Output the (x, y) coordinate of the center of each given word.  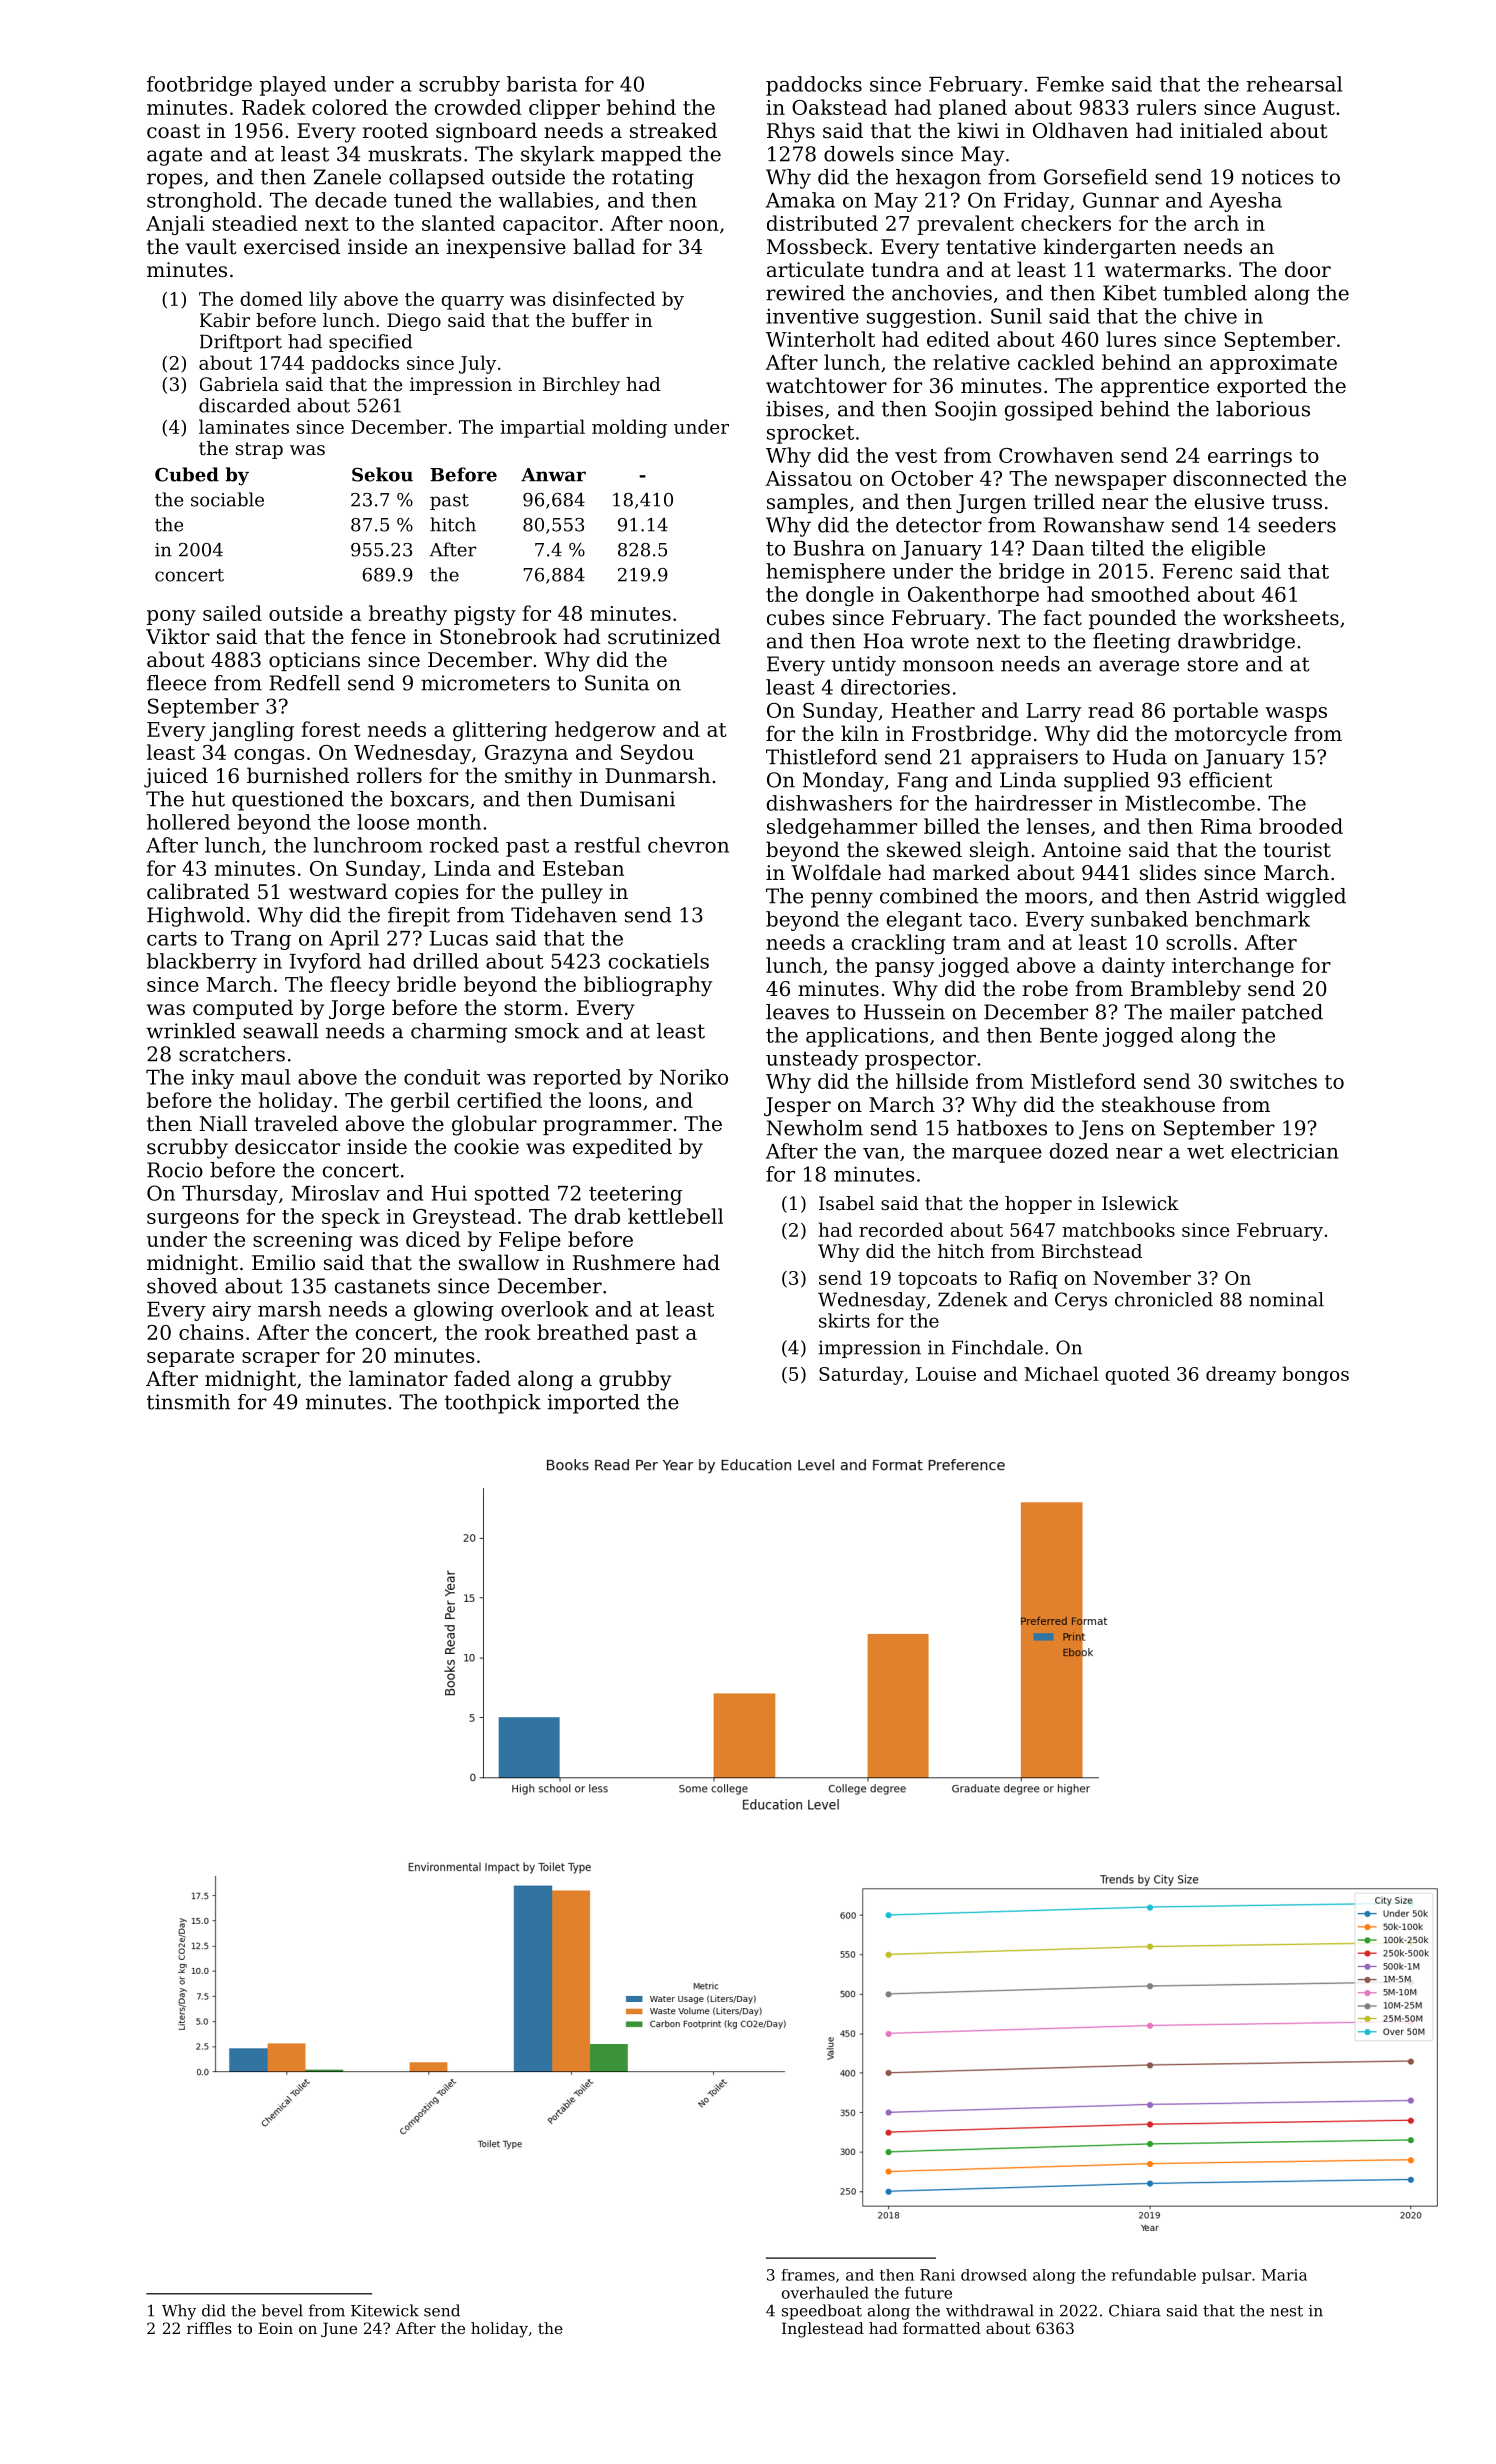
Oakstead (839, 107)
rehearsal (1294, 84)
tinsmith (188, 1402)
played (293, 86)
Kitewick (385, 2310)
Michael (1061, 1373)
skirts (844, 1320)
